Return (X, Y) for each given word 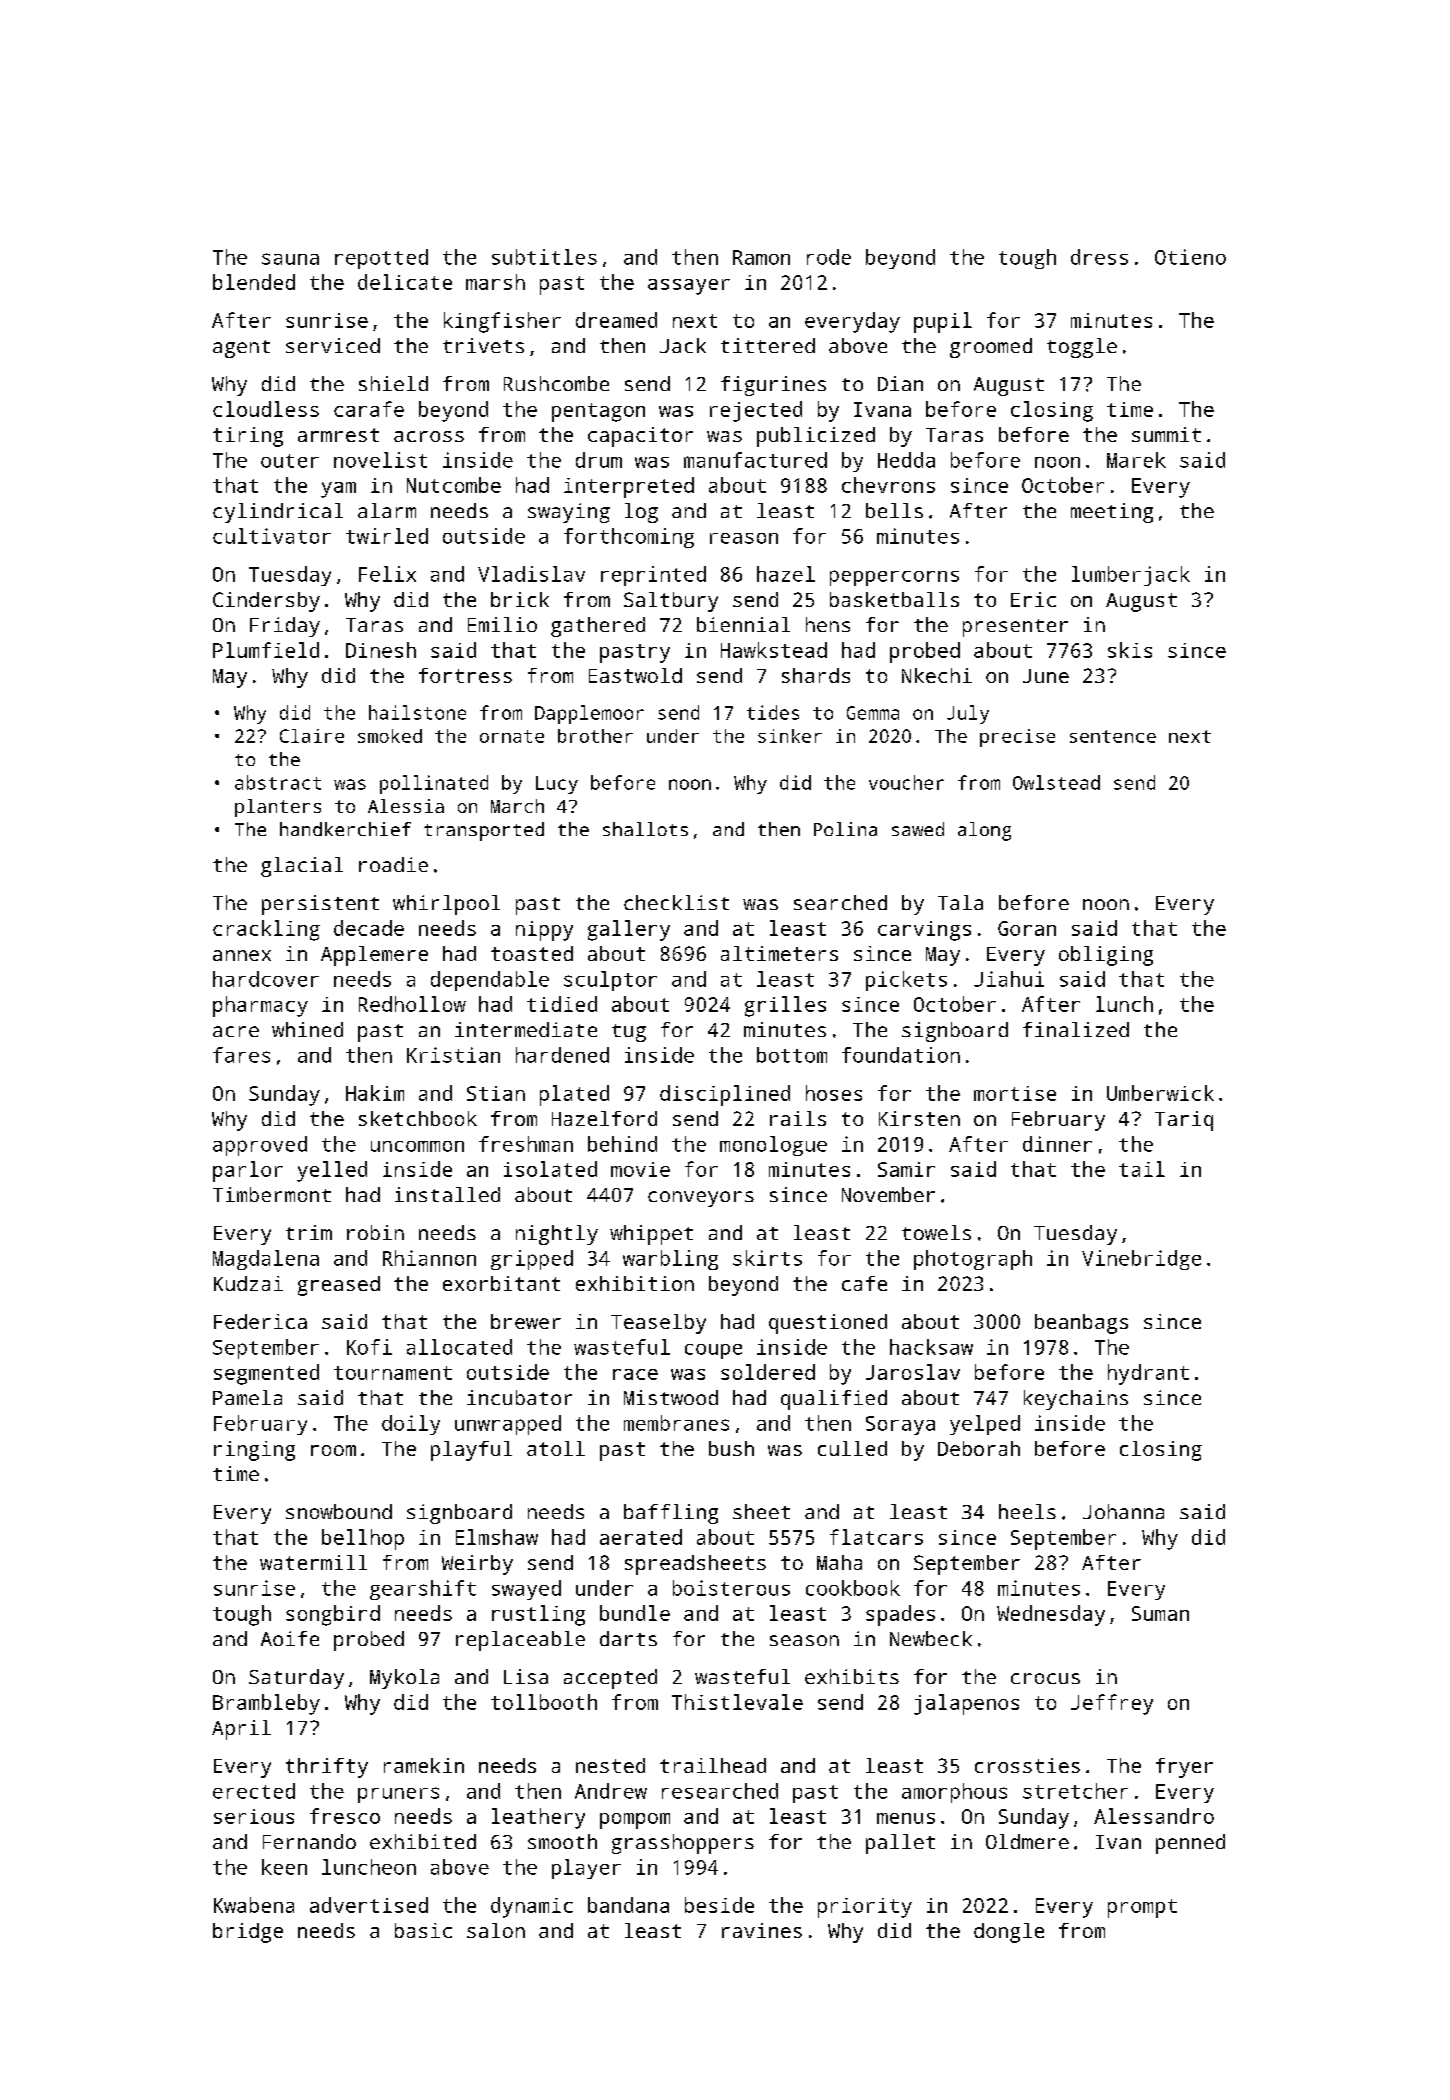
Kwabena (254, 1905)
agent (241, 349)
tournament (393, 1373)
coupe (713, 1351)
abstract (278, 782)
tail (1142, 1169)
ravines (762, 1930)
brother (595, 736)
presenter (1015, 628)
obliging (1106, 956)
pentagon (598, 412)
